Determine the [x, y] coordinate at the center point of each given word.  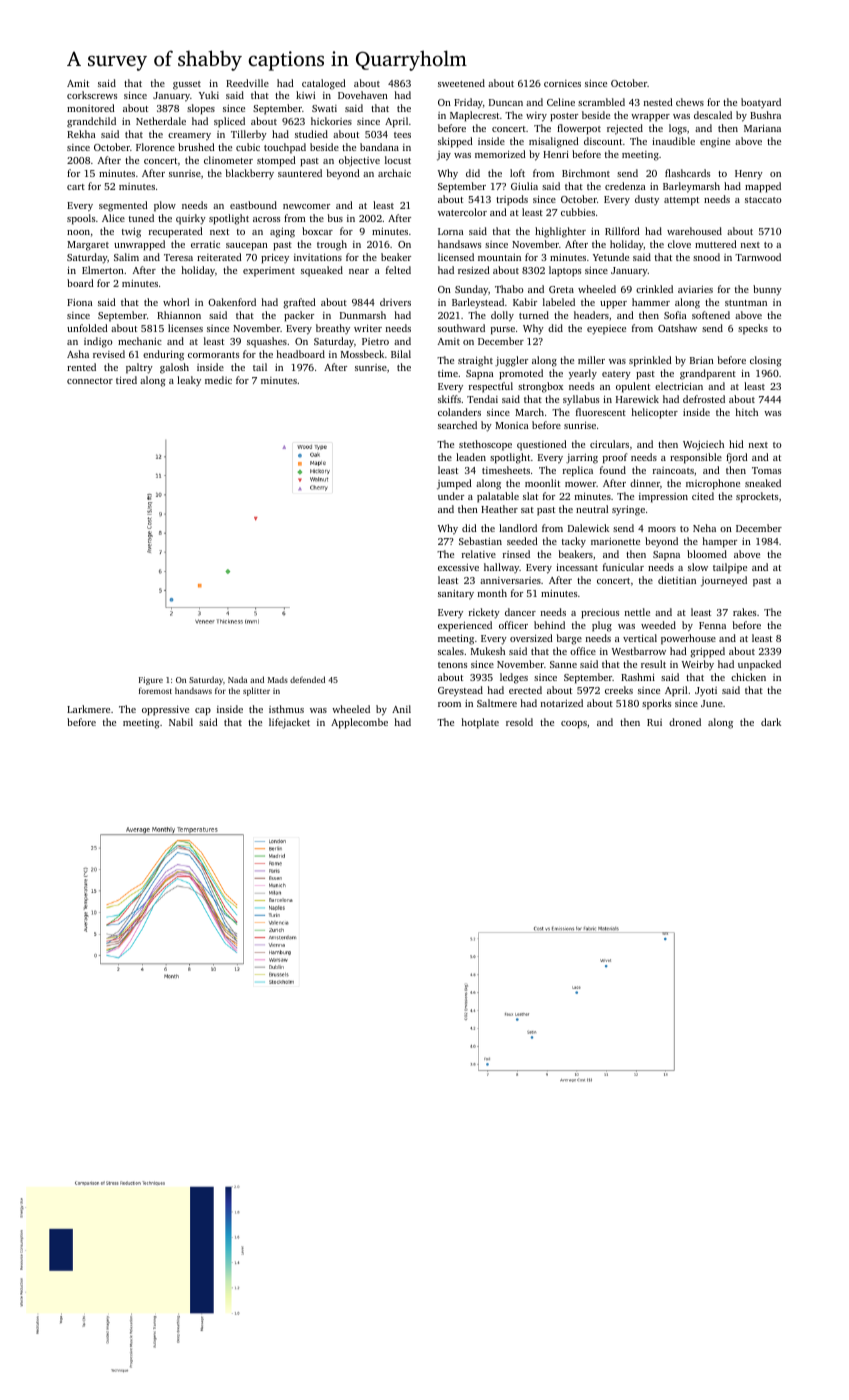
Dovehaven [363, 95]
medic [218, 380]
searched [457, 425]
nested [658, 102]
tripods [512, 200]
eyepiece [606, 330]
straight [475, 361]
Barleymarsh [691, 187]
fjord [737, 458]
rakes [744, 612]
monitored [91, 108]
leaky [189, 381]
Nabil [181, 722]
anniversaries [510, 580]
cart [76, 187]
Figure [151, 681]
